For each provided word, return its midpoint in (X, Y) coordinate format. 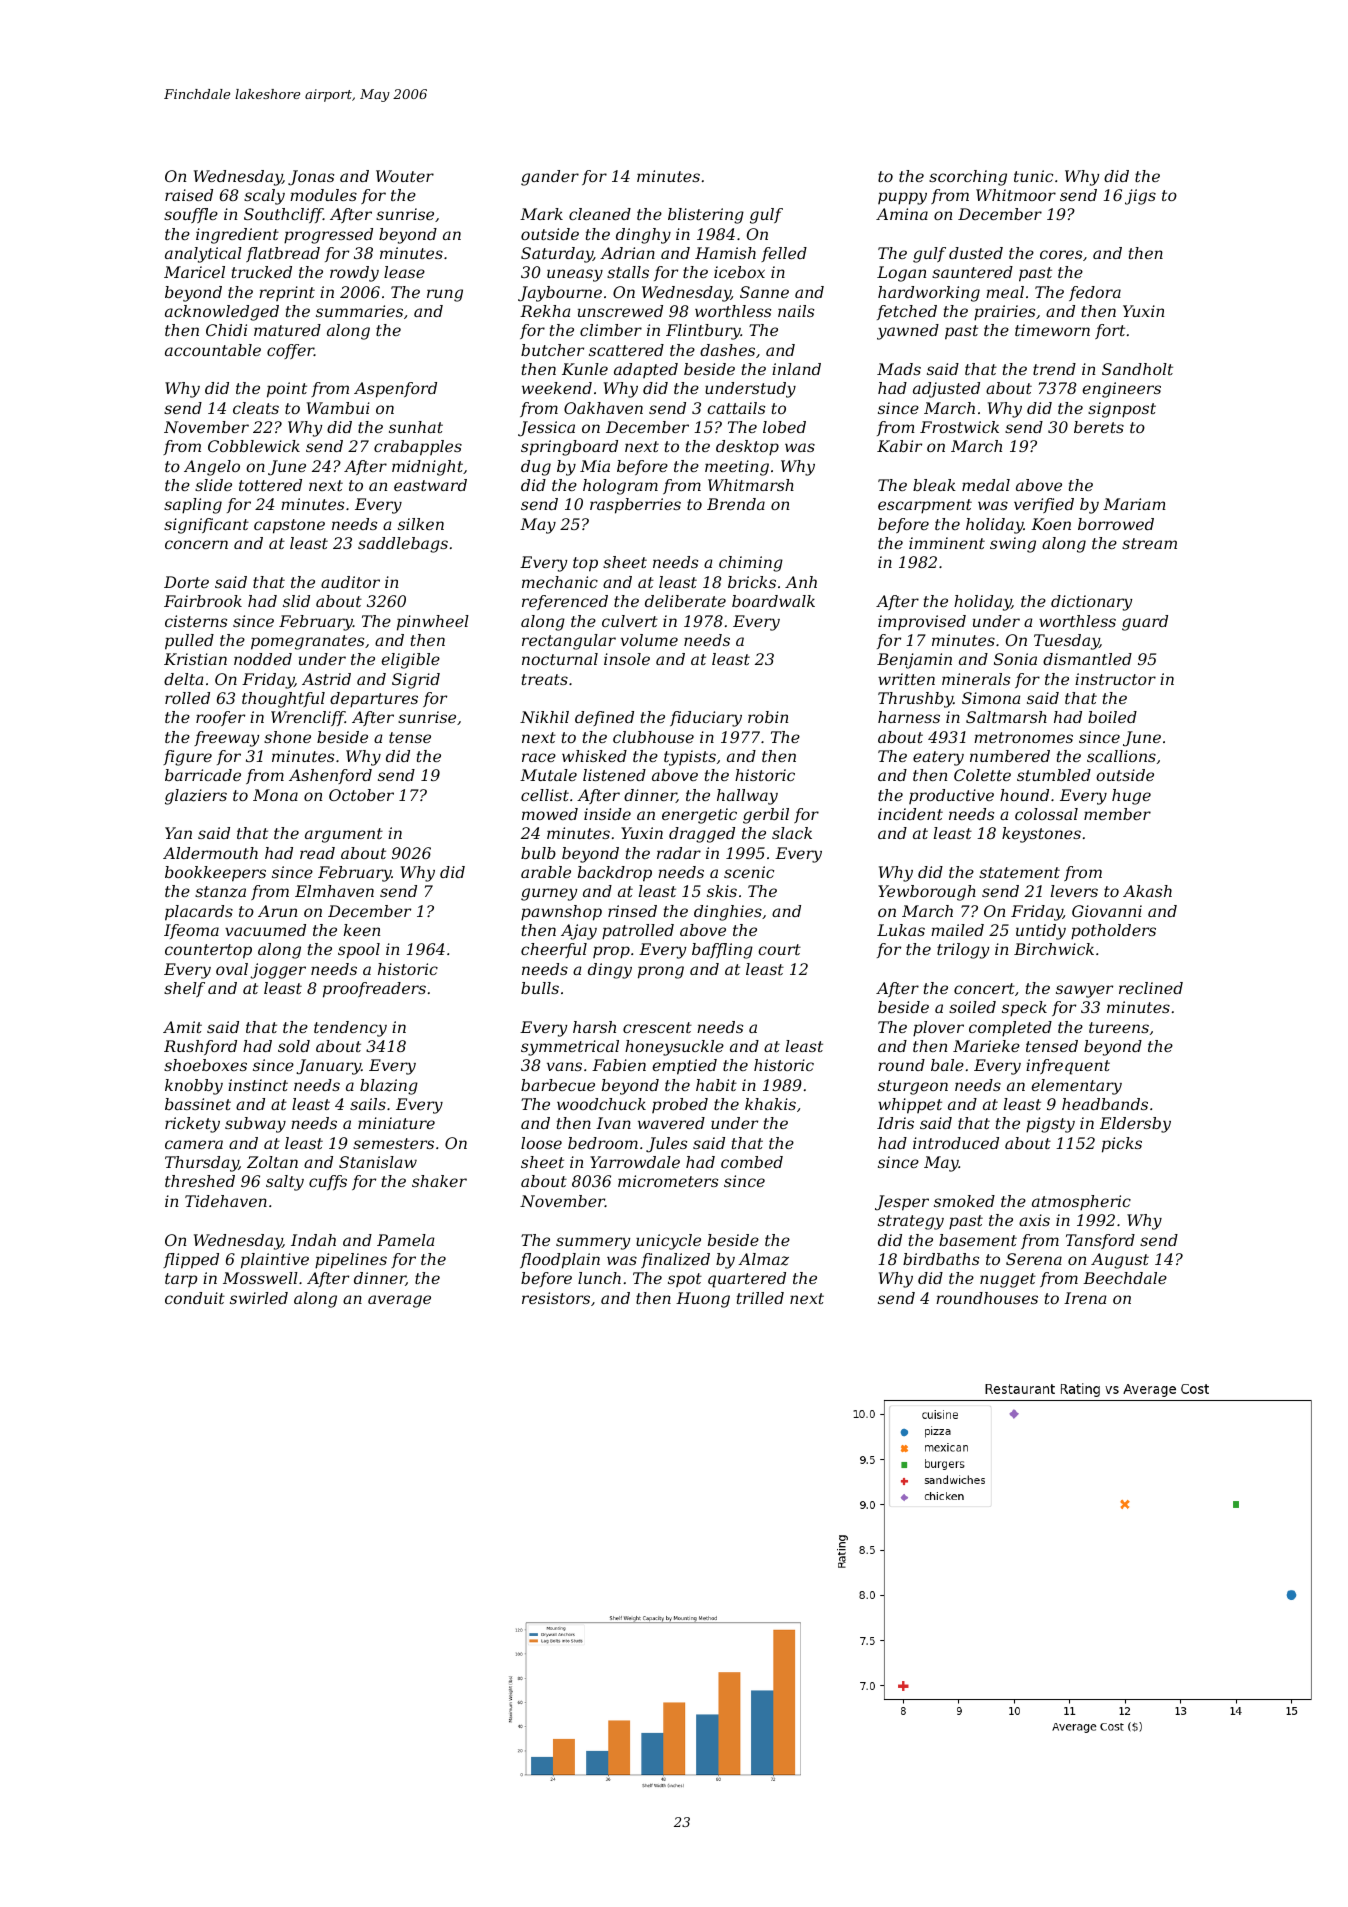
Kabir (899, 446)
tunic (1033, 176)
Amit (182, 1027)
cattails (736, 408)
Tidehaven (226, 1201)
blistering (706, 216)
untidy (1041, 932)
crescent (657, 1027)
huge (1131, 797)
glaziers (196, 797)
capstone (289, 526)
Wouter (405, 176)
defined (604, 718)
